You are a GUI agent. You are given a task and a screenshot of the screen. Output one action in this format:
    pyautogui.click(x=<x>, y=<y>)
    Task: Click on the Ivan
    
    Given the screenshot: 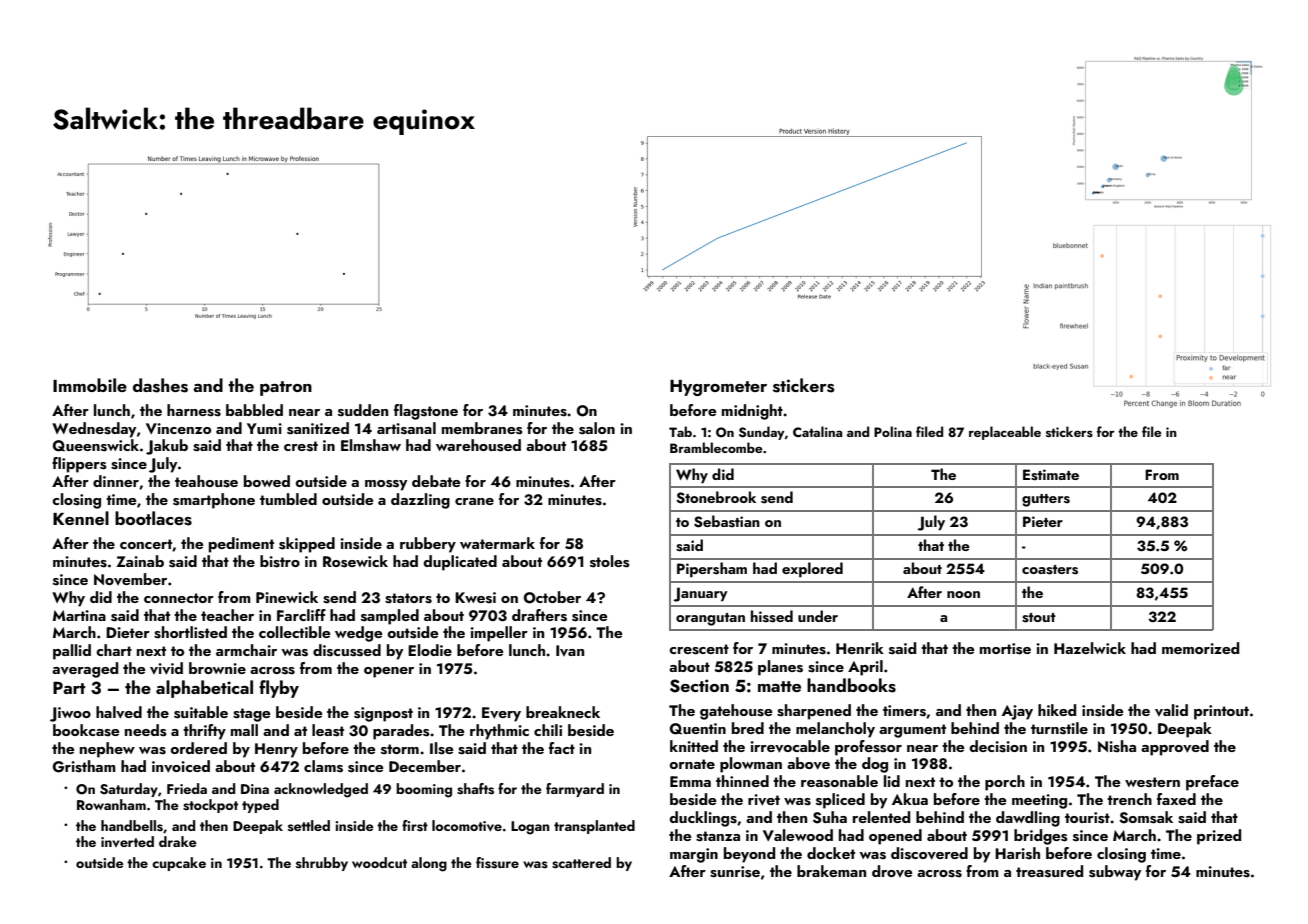 What is the action you would take?
    pyautogui.click(x=570, y=650)
